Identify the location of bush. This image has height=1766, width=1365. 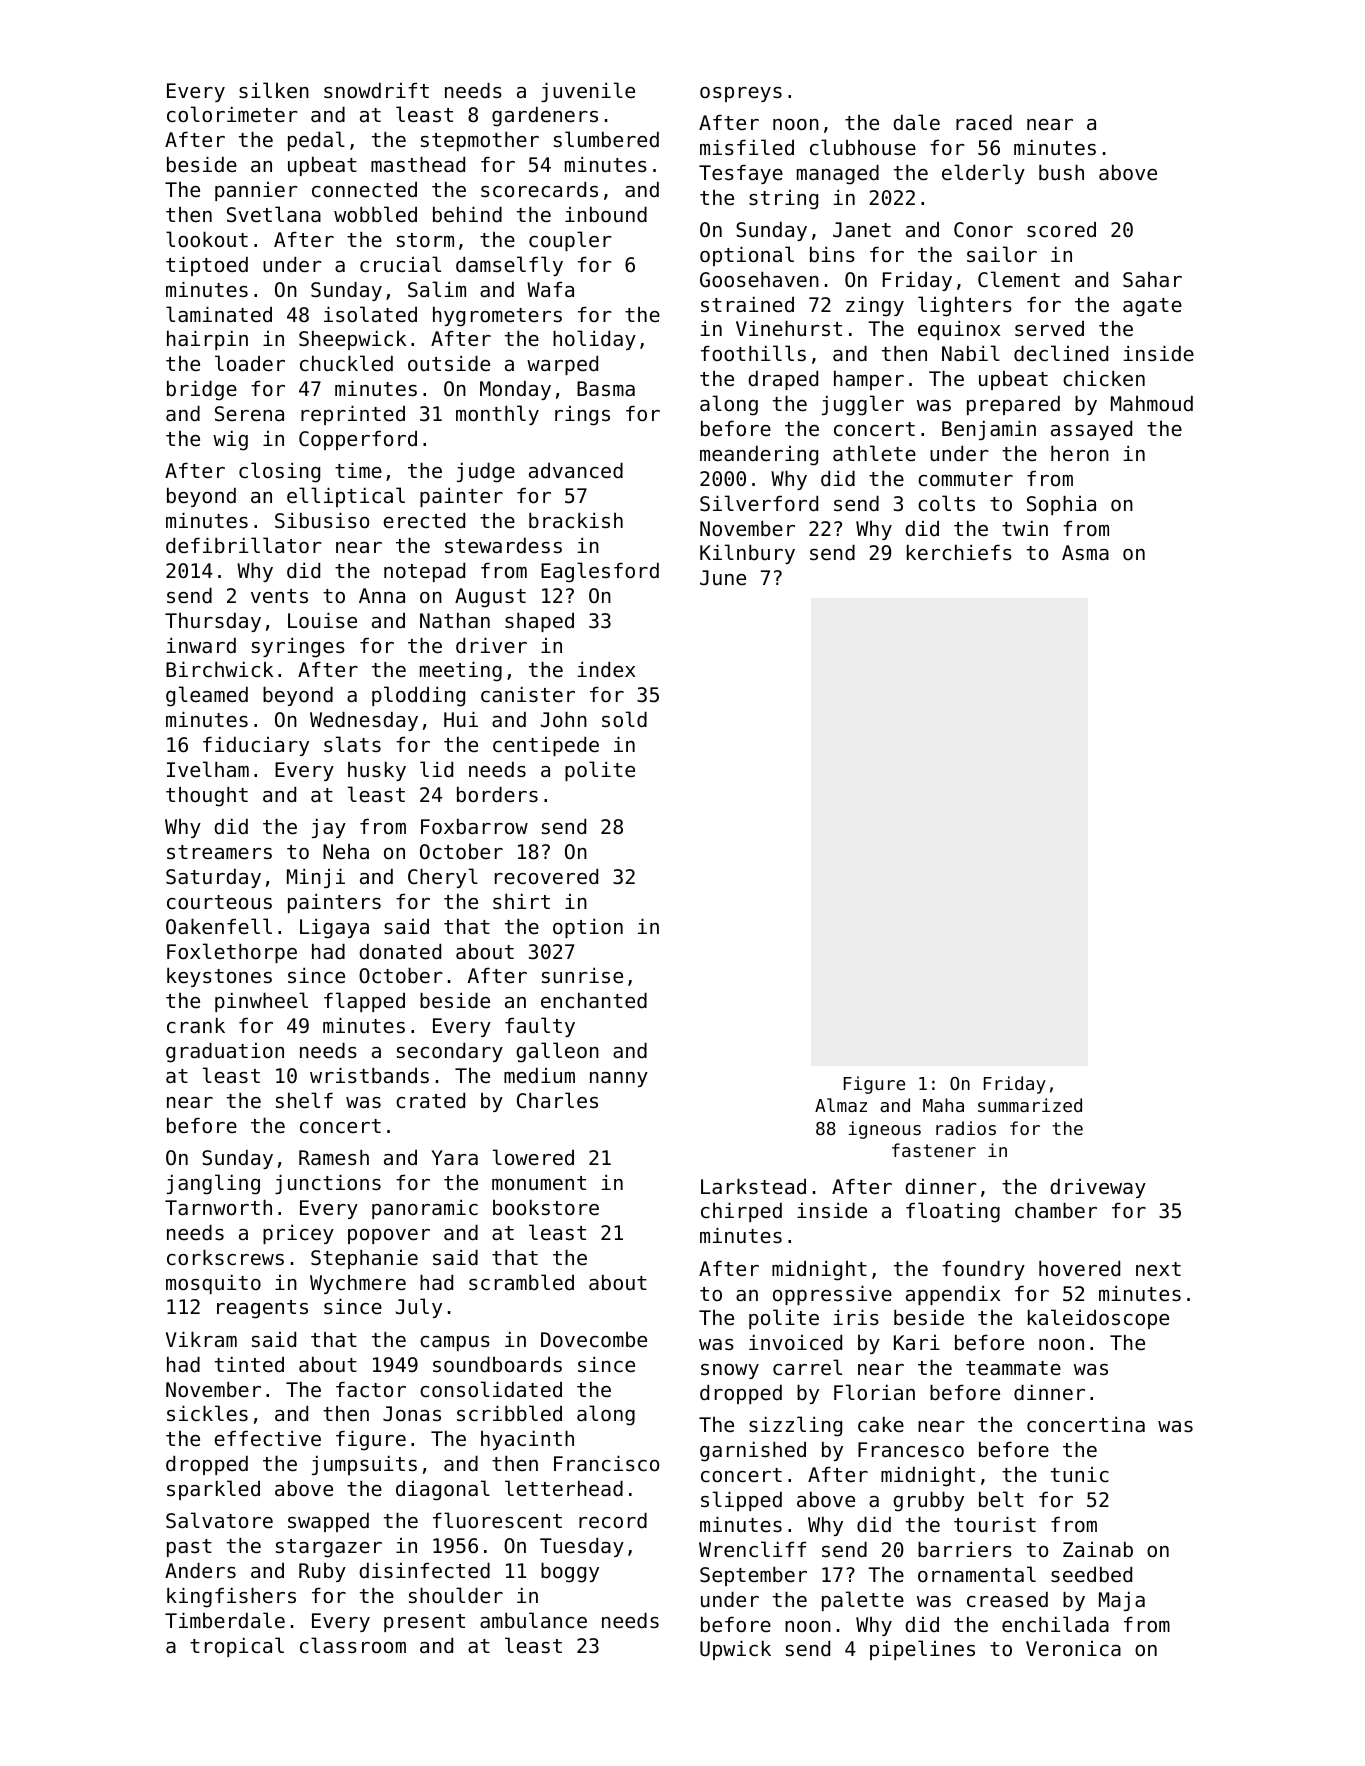
(1061, 172).
